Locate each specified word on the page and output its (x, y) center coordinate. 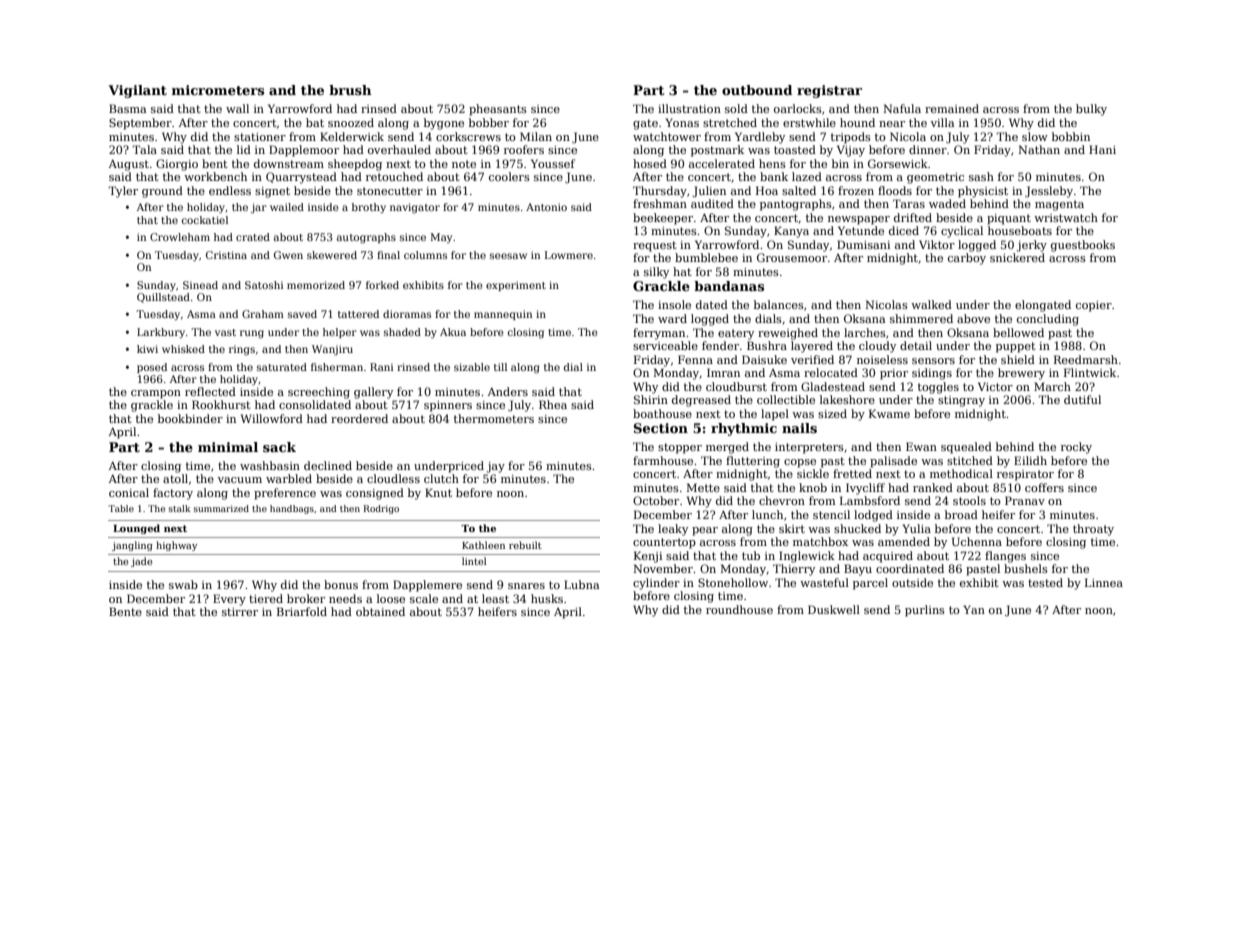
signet (272, 192)
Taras (909, 203)
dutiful (1082, 399)
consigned (375, 494)
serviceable (665, 345)
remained (952, 108)
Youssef (553, 163)
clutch (441, 478)
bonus (341, 584)
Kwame (889, 413)
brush (350, 90)
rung (252, 334)
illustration (689, 108)
